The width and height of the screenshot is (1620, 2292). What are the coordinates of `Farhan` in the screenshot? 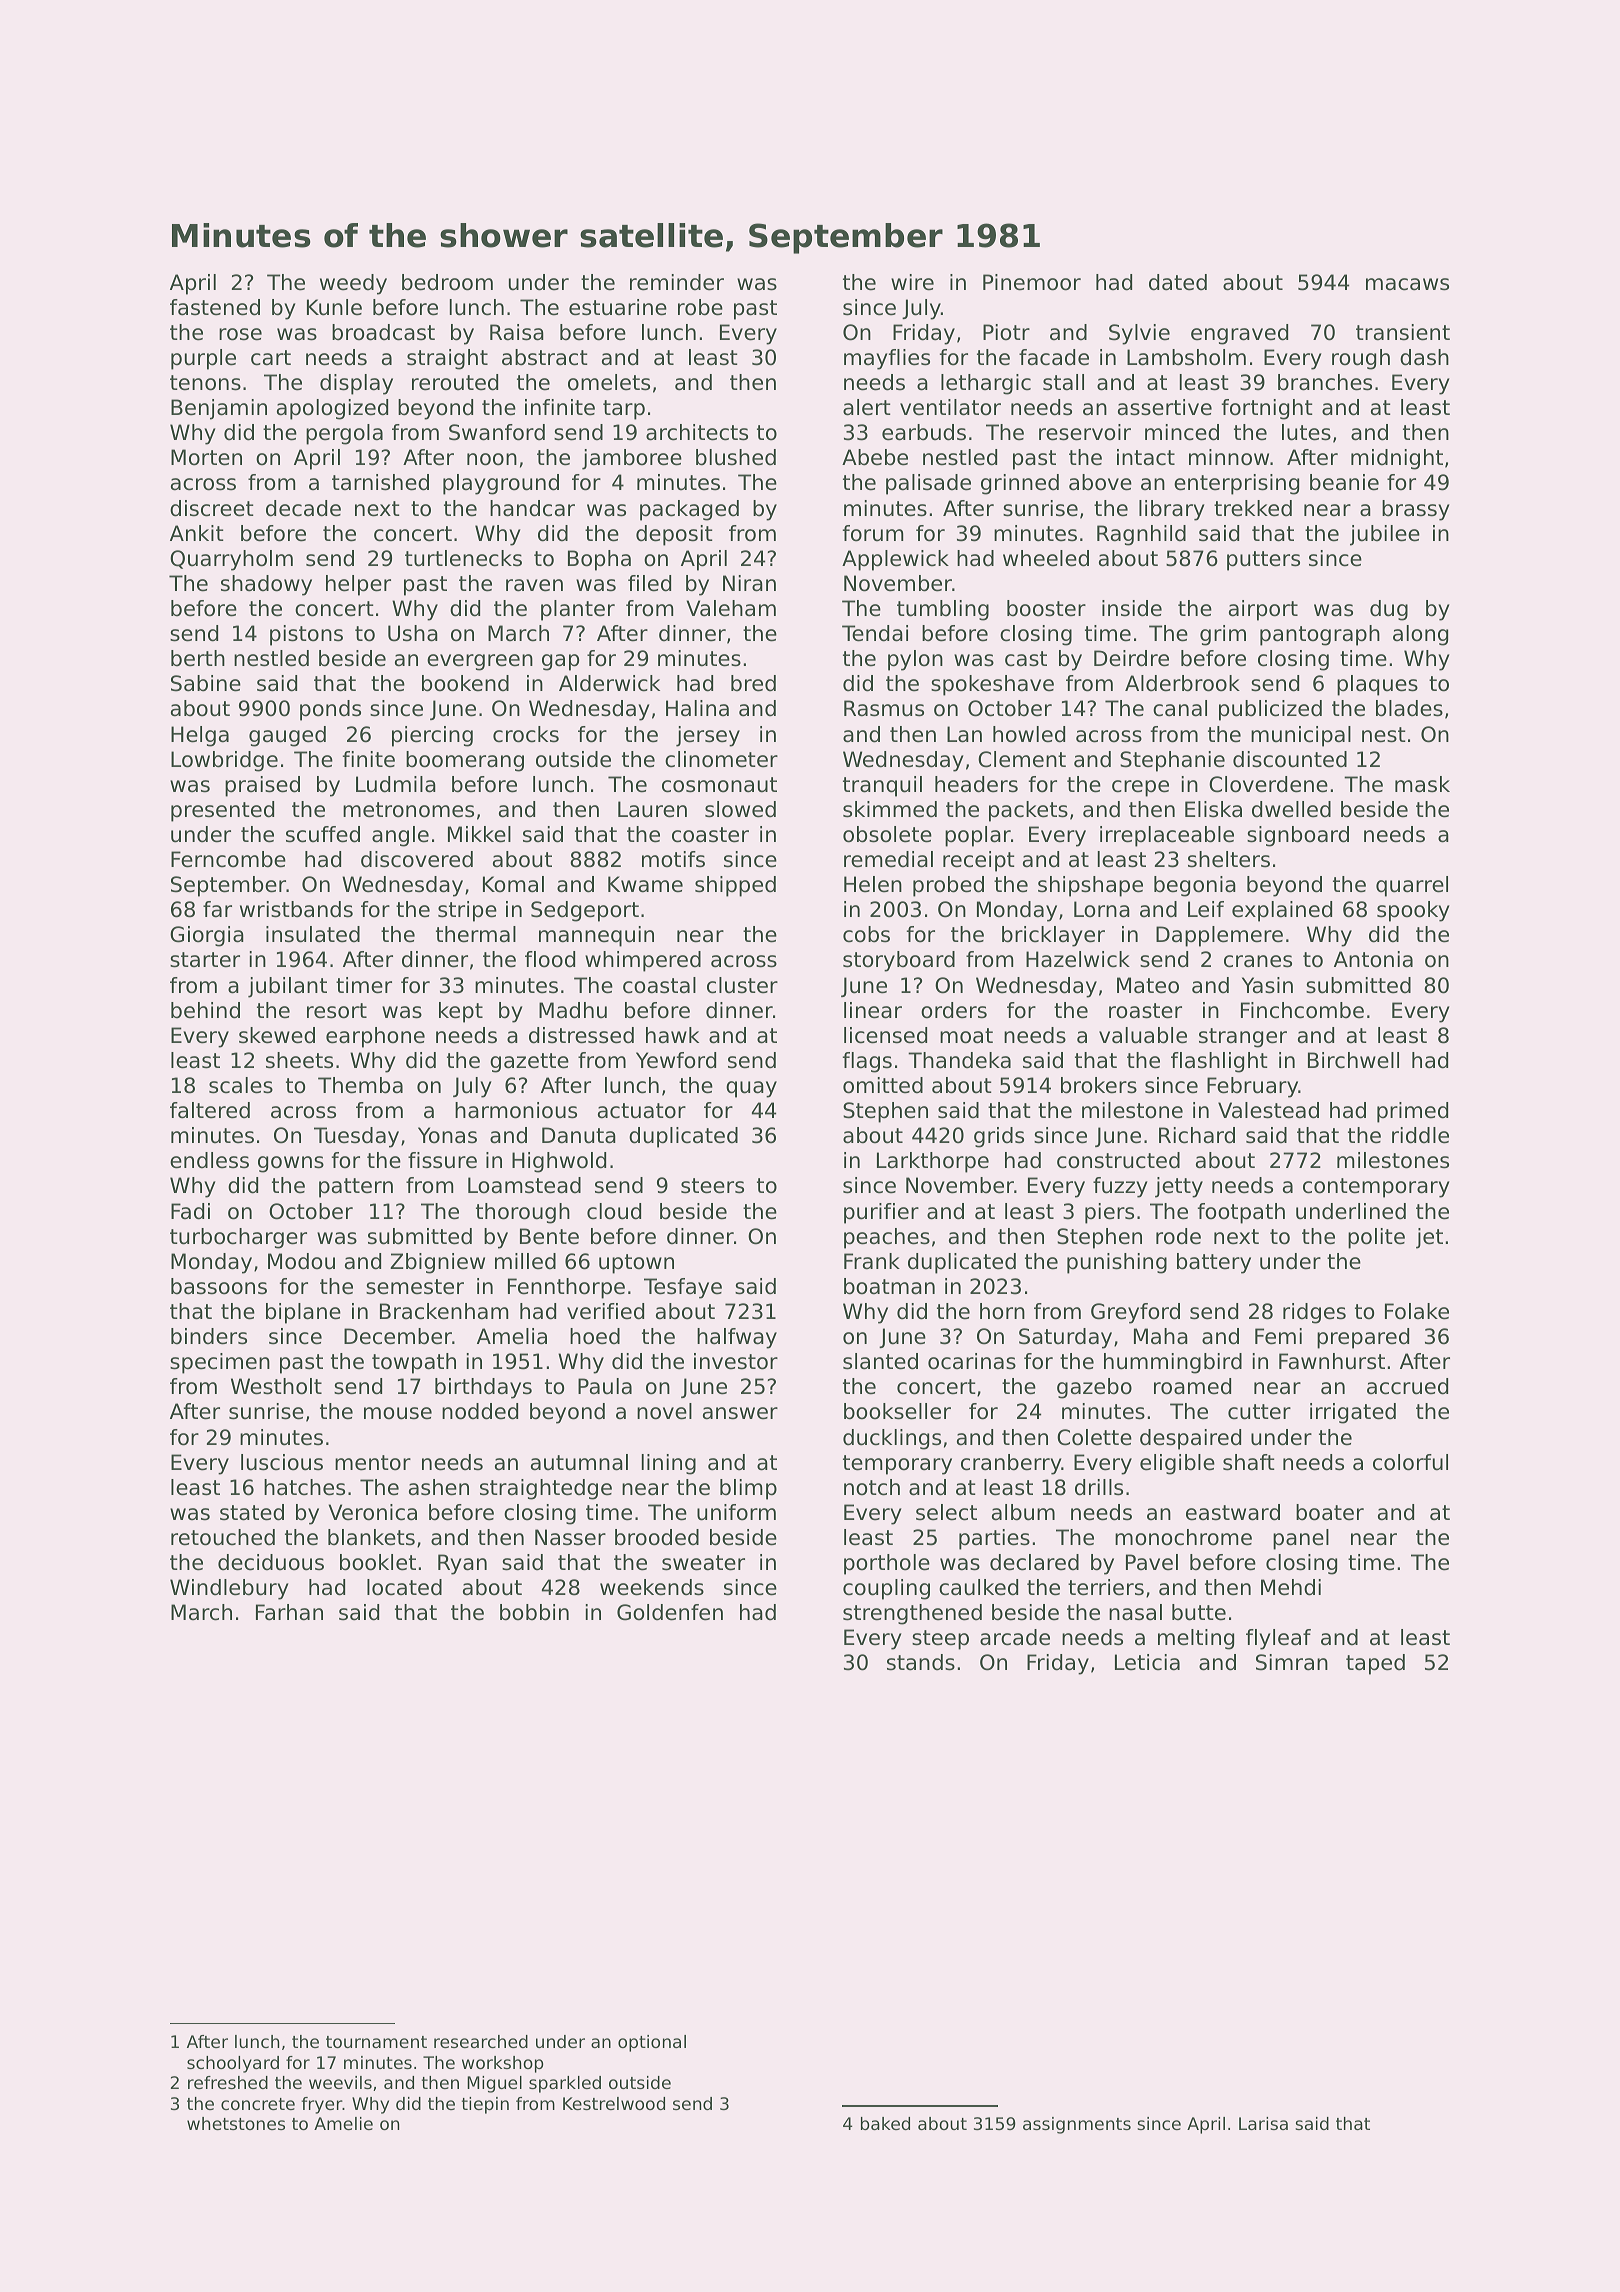 It's located at (289, 1612).
